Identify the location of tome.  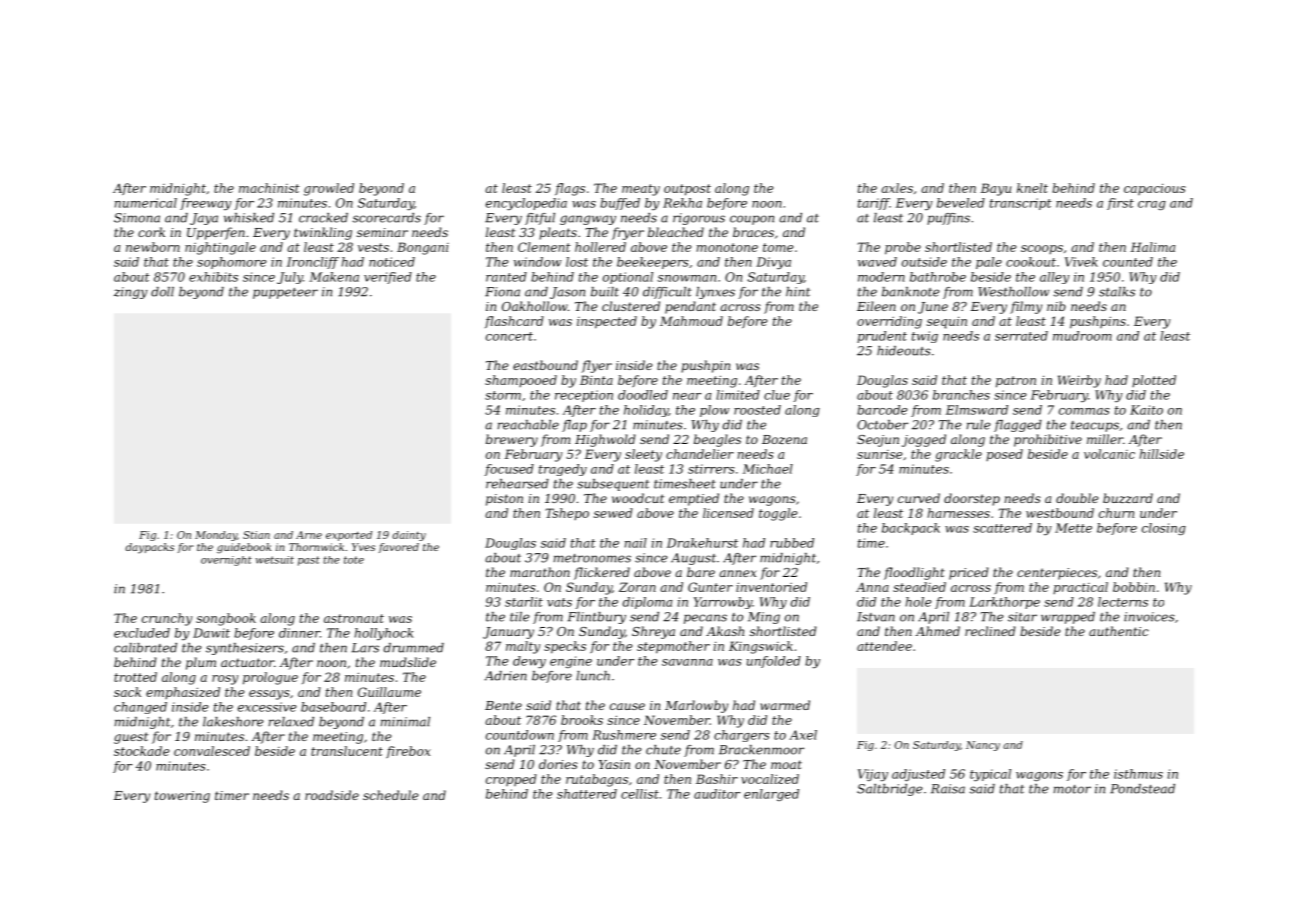
(778, 247).
